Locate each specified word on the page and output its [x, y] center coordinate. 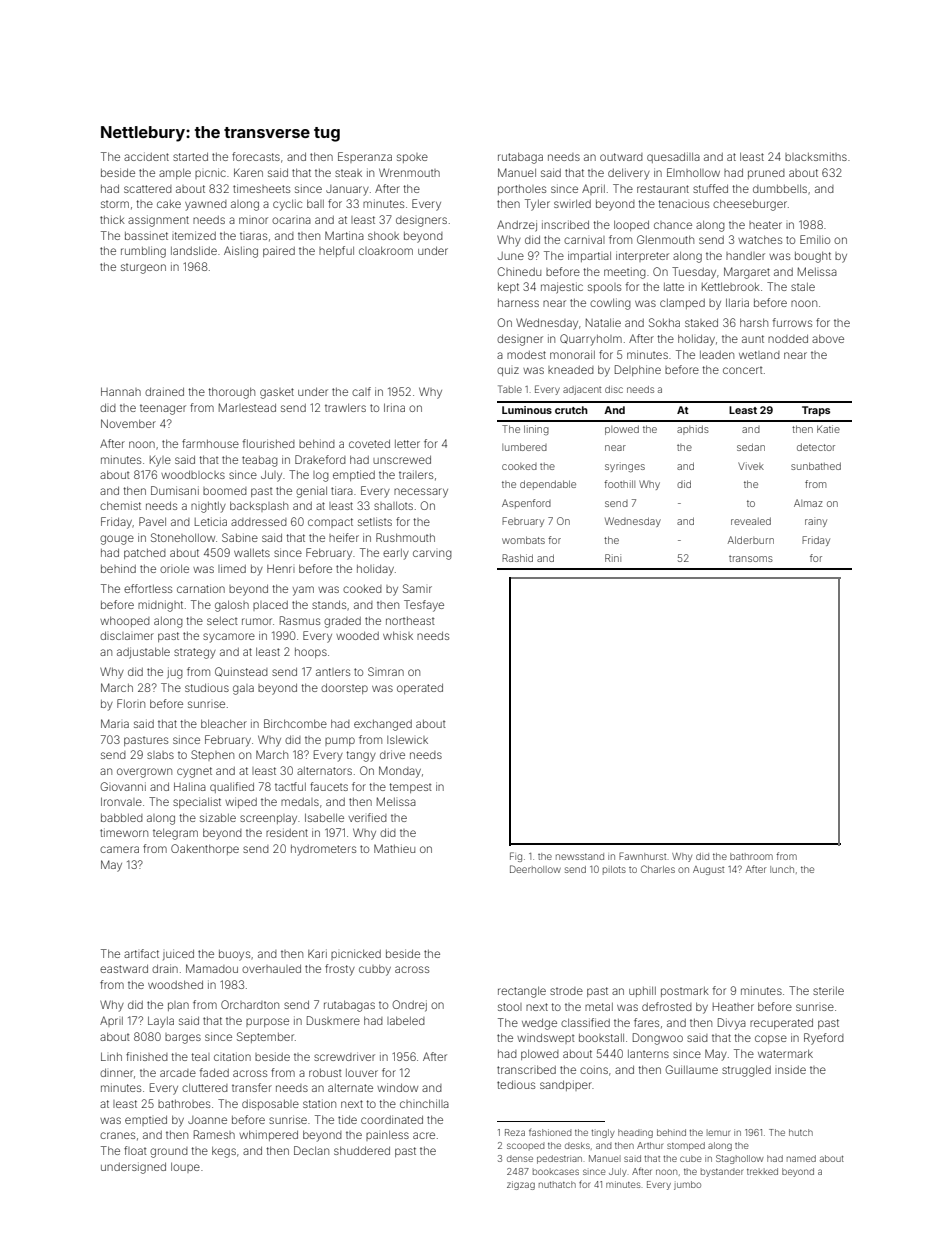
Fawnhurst [642, 856]
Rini [613, 558]
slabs [160, 755]
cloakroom [386, 251]
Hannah [121, 391]
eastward [124, 969]
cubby [375, 970]
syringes [625, 467]
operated [420, 689]
